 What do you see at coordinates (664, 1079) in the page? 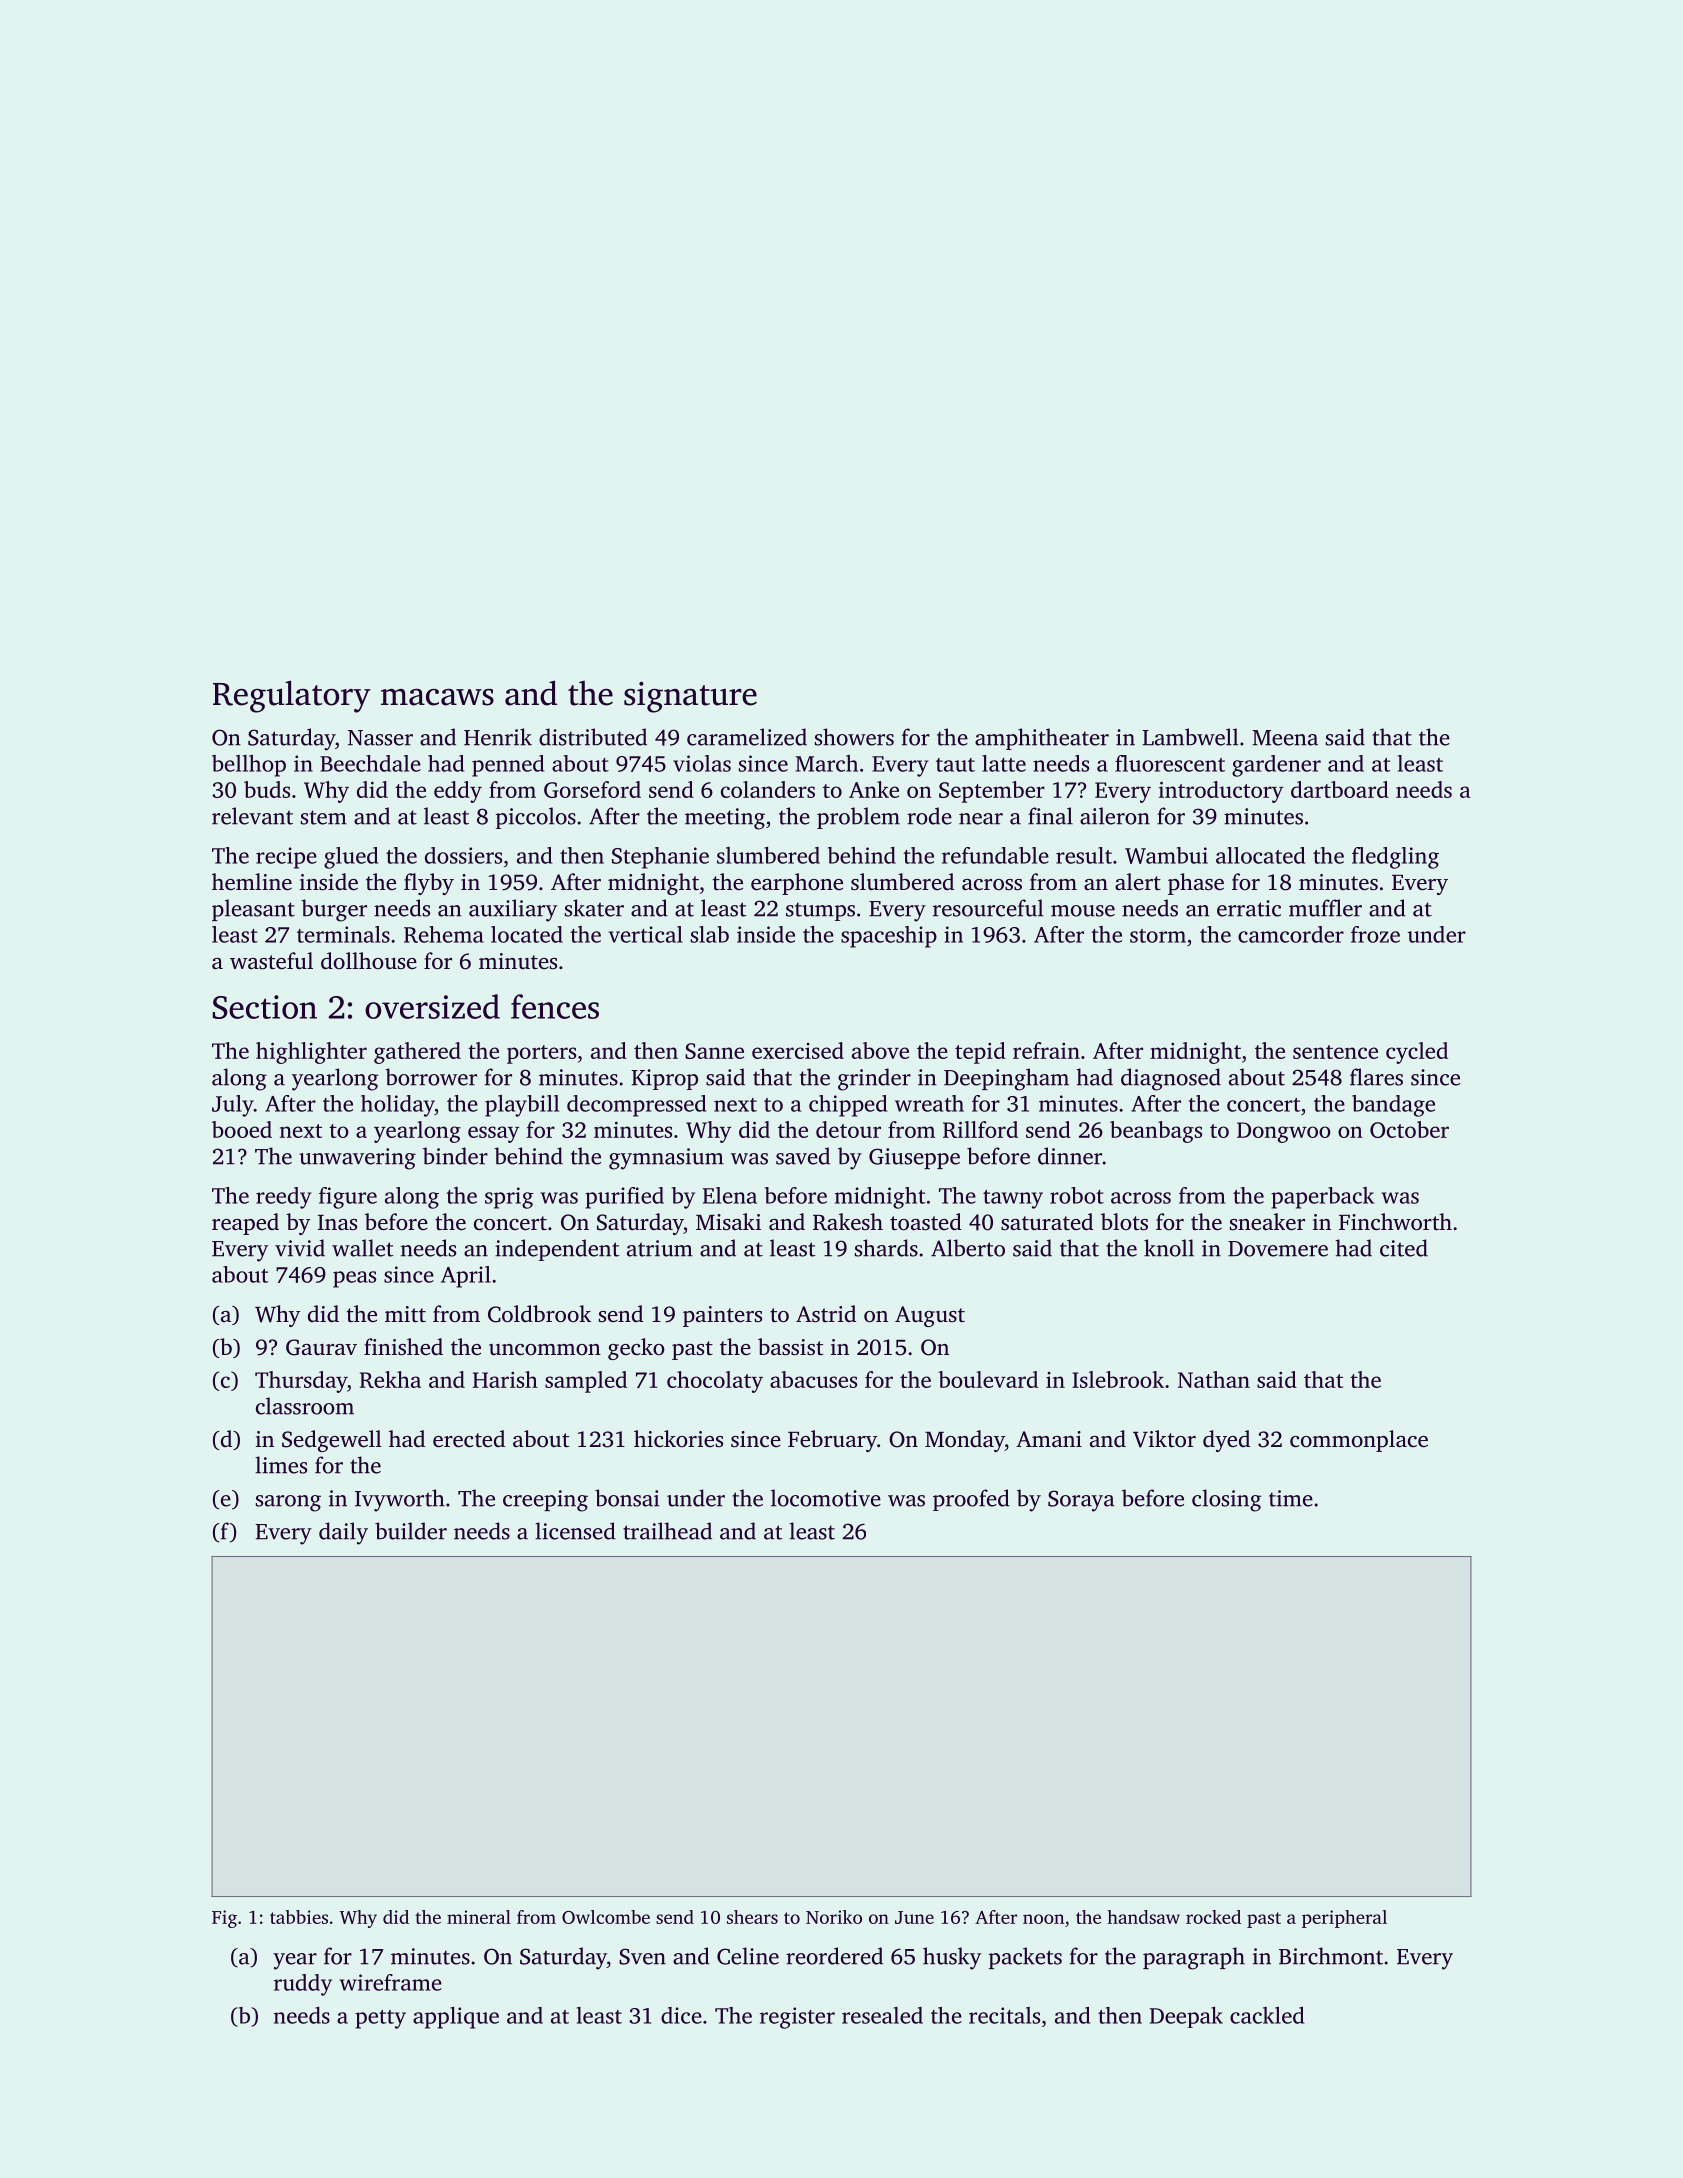
I see `Kiprop` at bounding box center [664, 1079].
